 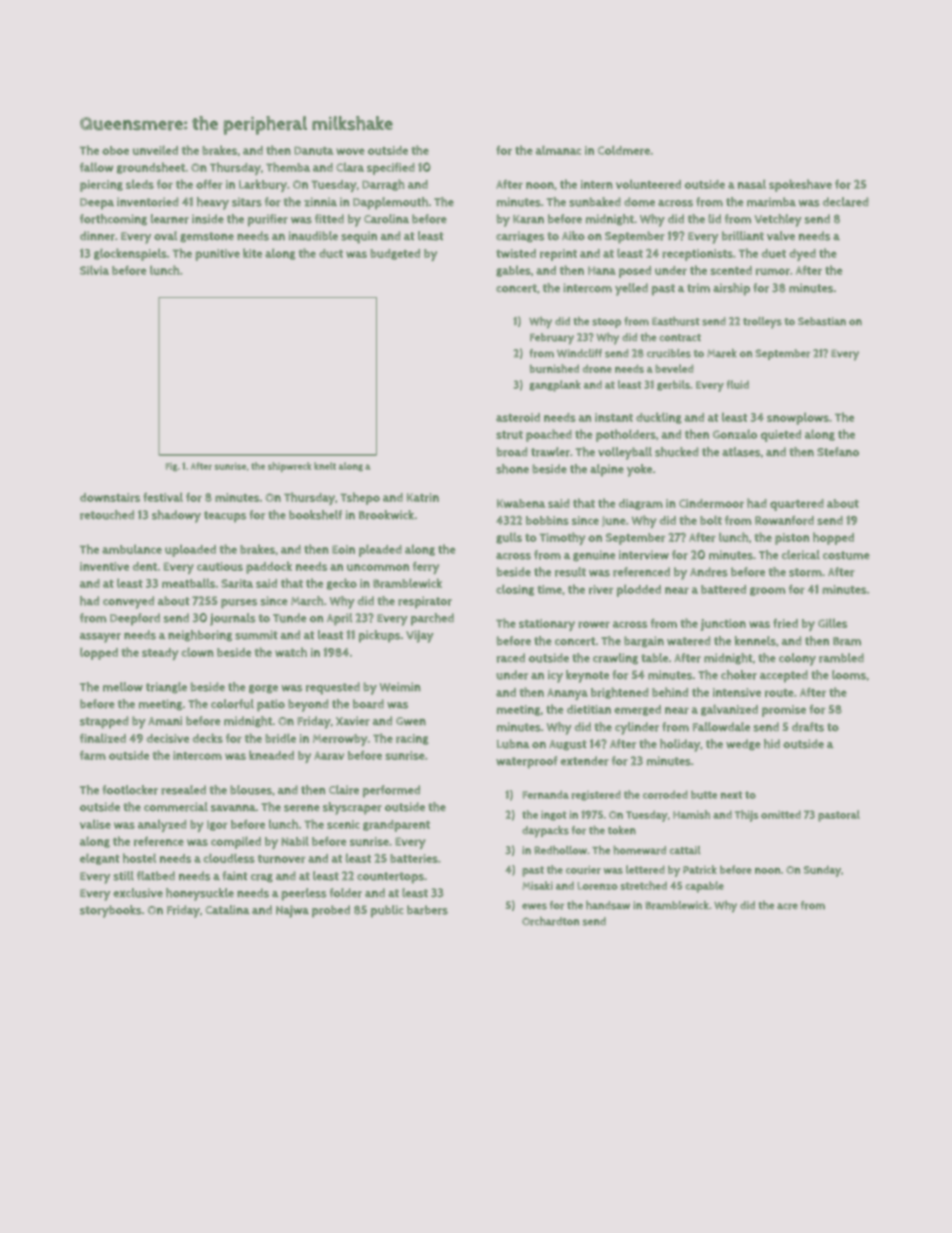 What do you see at coordinates (781, 235) in the screenshot?
I see `valve` at bounding box center [781, 235].
